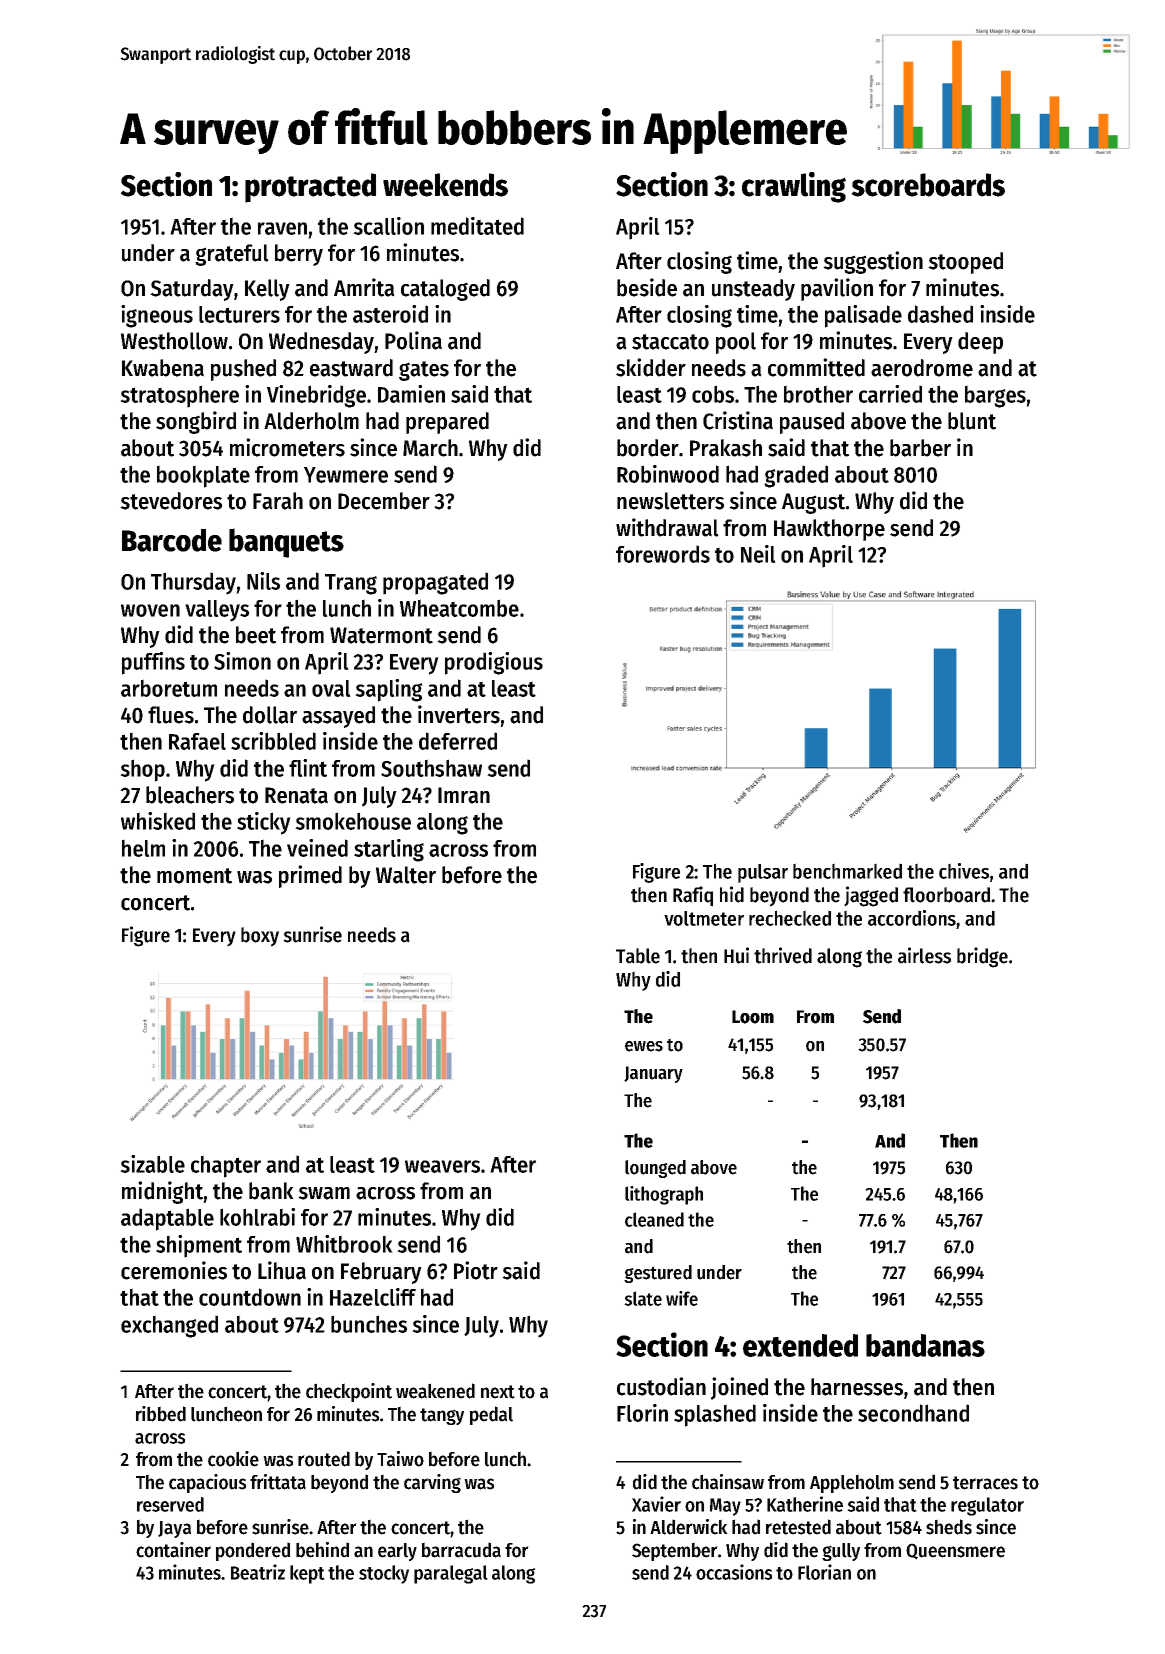  Describe the element at coordinates (173, 1550) in the screenshot. I see `container` at that location.
